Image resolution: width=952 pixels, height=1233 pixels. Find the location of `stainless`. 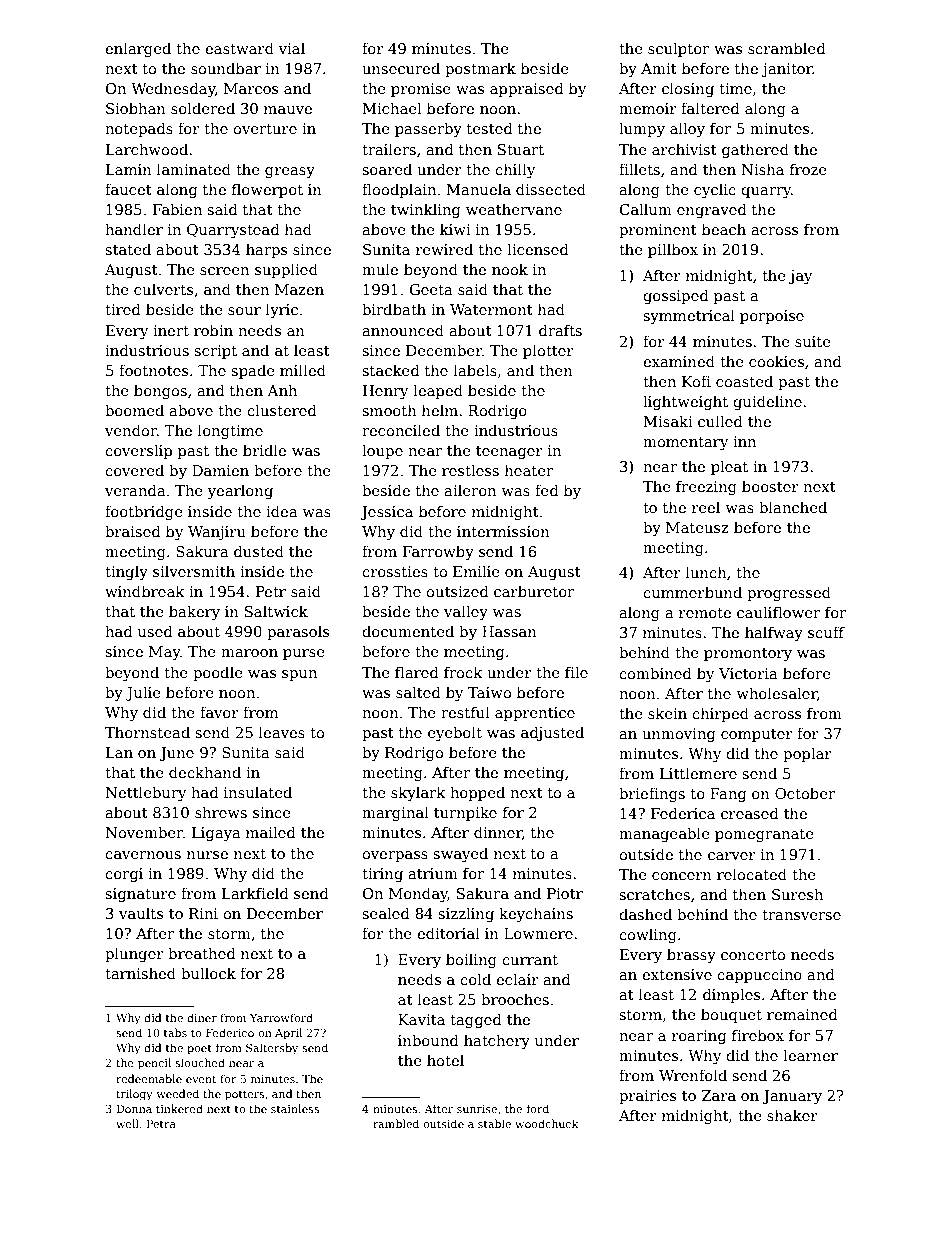

stainless is located at coordinates (295, 1108).
